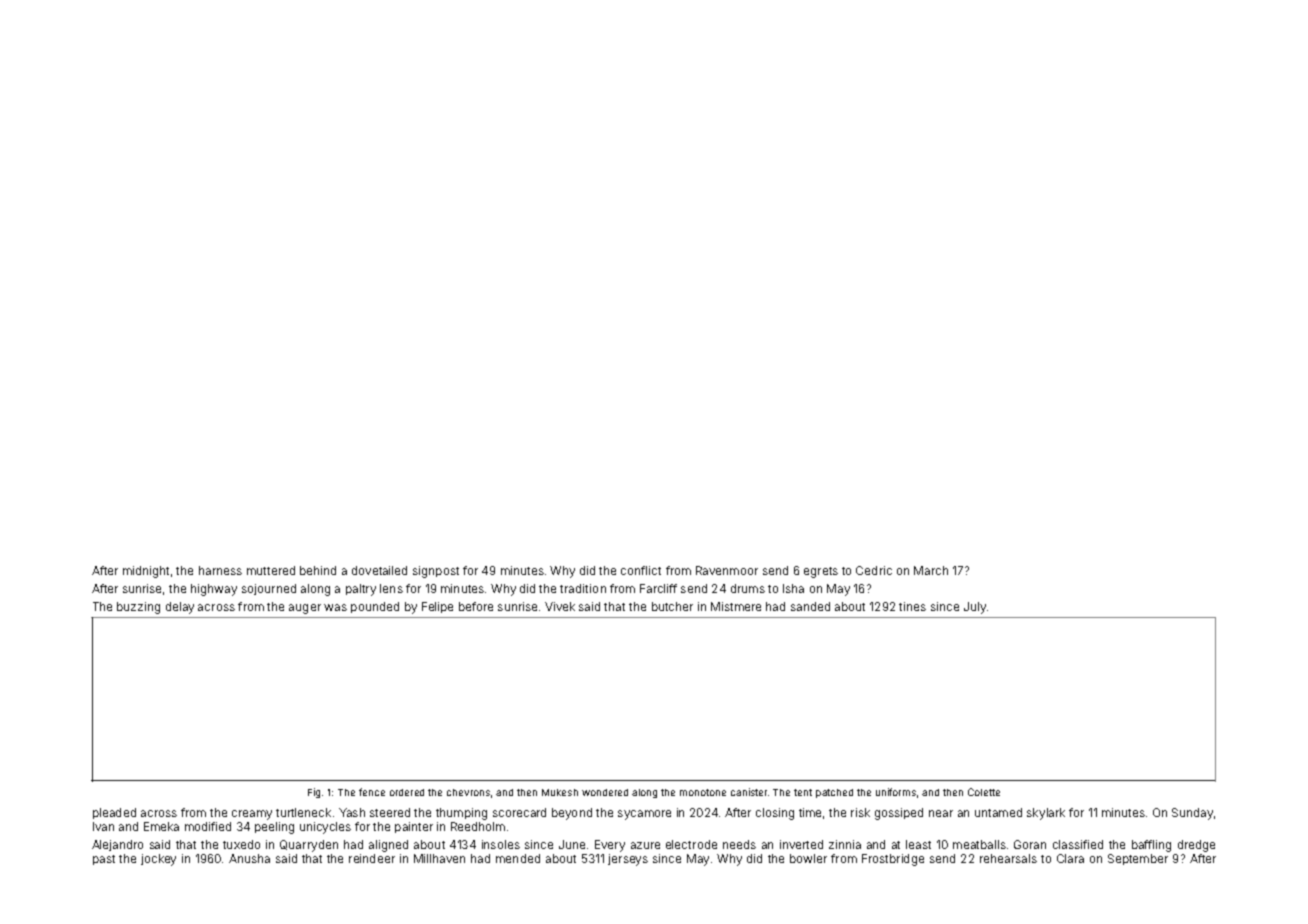  I want to click on wondered, so click(605, 792).
